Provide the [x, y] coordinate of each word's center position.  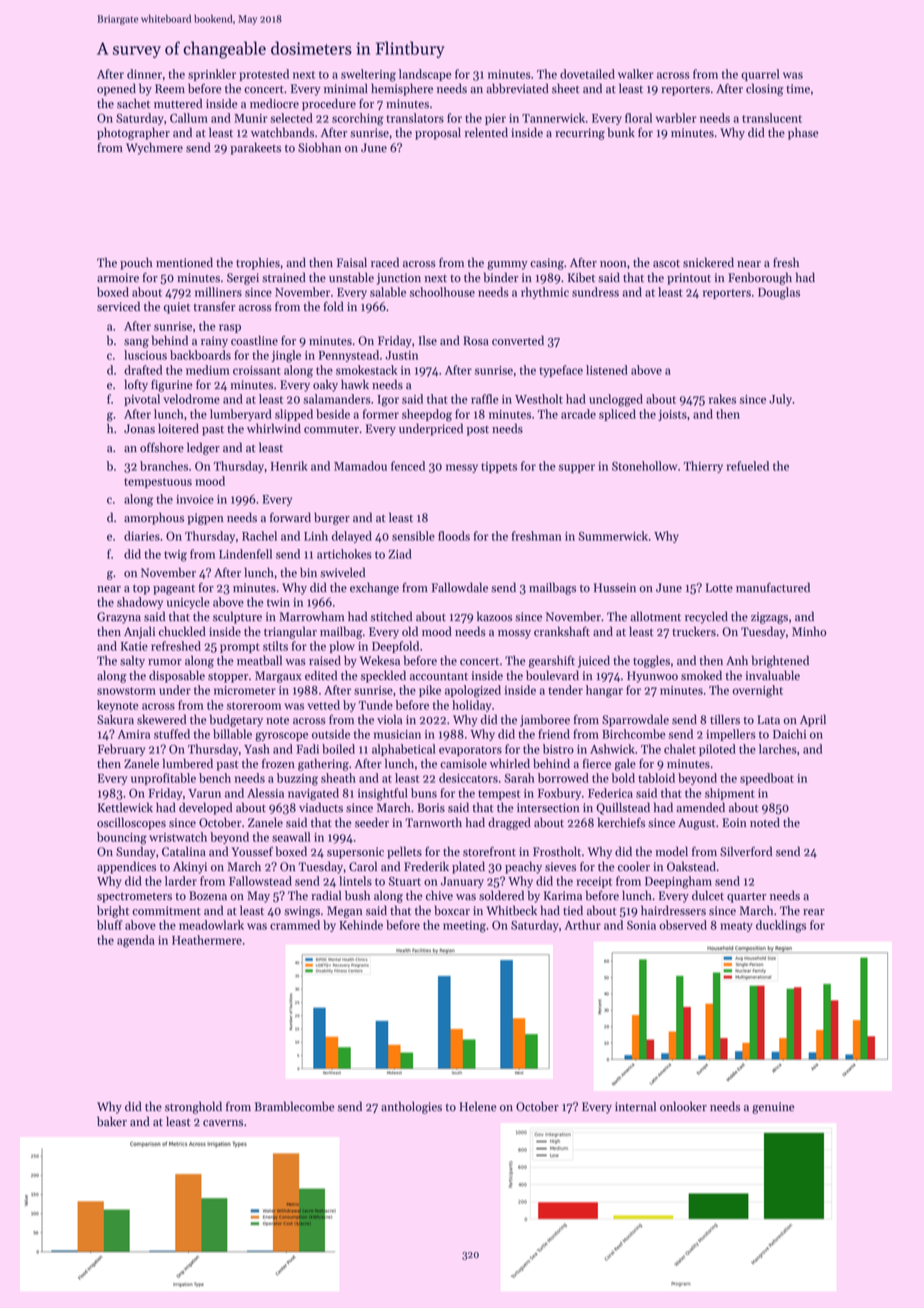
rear [814, 912]
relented [486, 132]
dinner [144, 74]
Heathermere [207, 940]
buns [424, 793]
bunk [621, 132]
